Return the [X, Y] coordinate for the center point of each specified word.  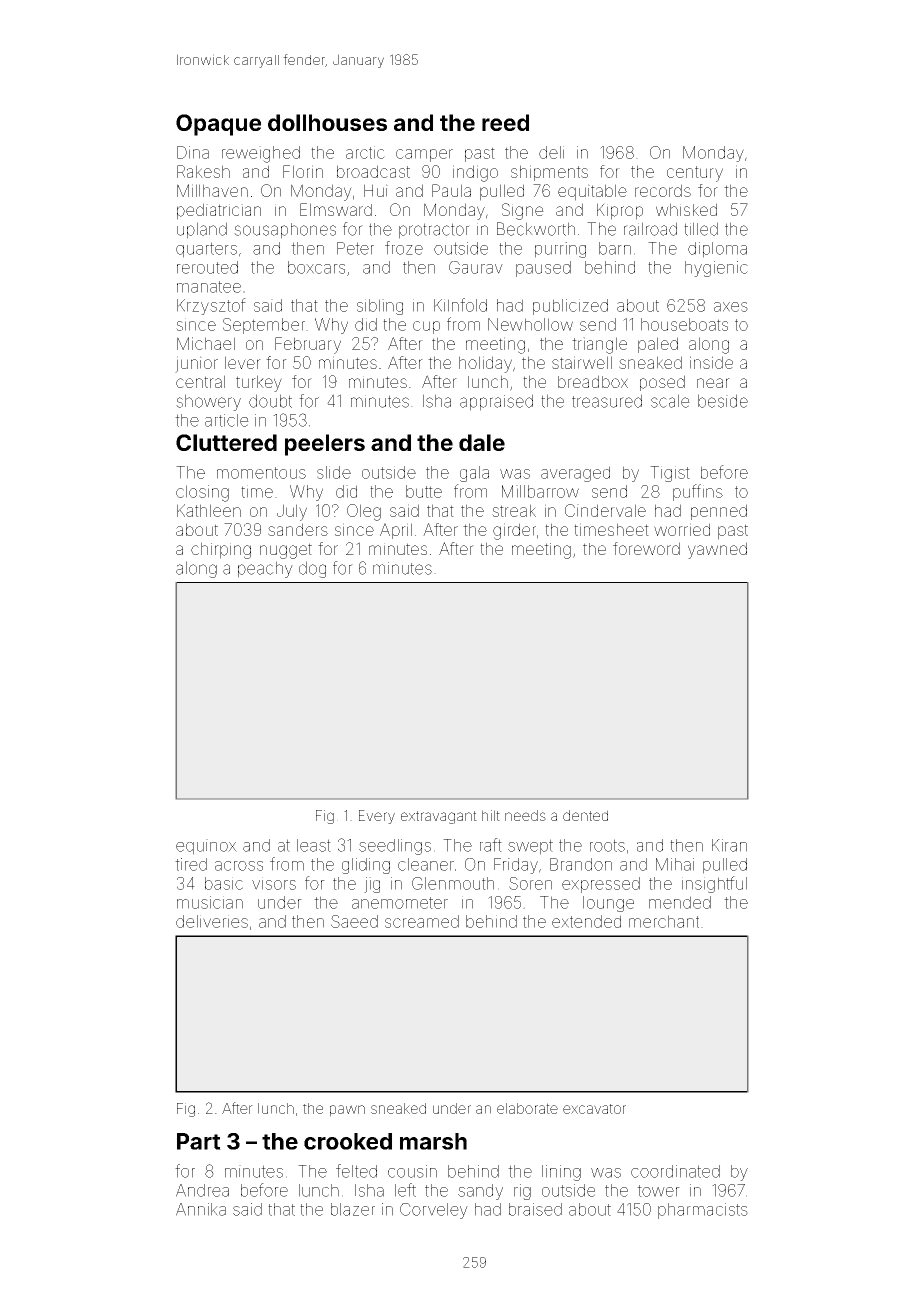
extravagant [439, 817]
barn [615, 248]
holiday [485, 364]
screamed [422, 921]
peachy [265, 569]
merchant [664, 921]
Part [199, 1141]
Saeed [354, 921]
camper [424, 155]
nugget [286, 551]
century [695, 174]
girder [514, 531]
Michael [206, 343]
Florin [303, 171]
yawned [717, 550]
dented [585, 815]
